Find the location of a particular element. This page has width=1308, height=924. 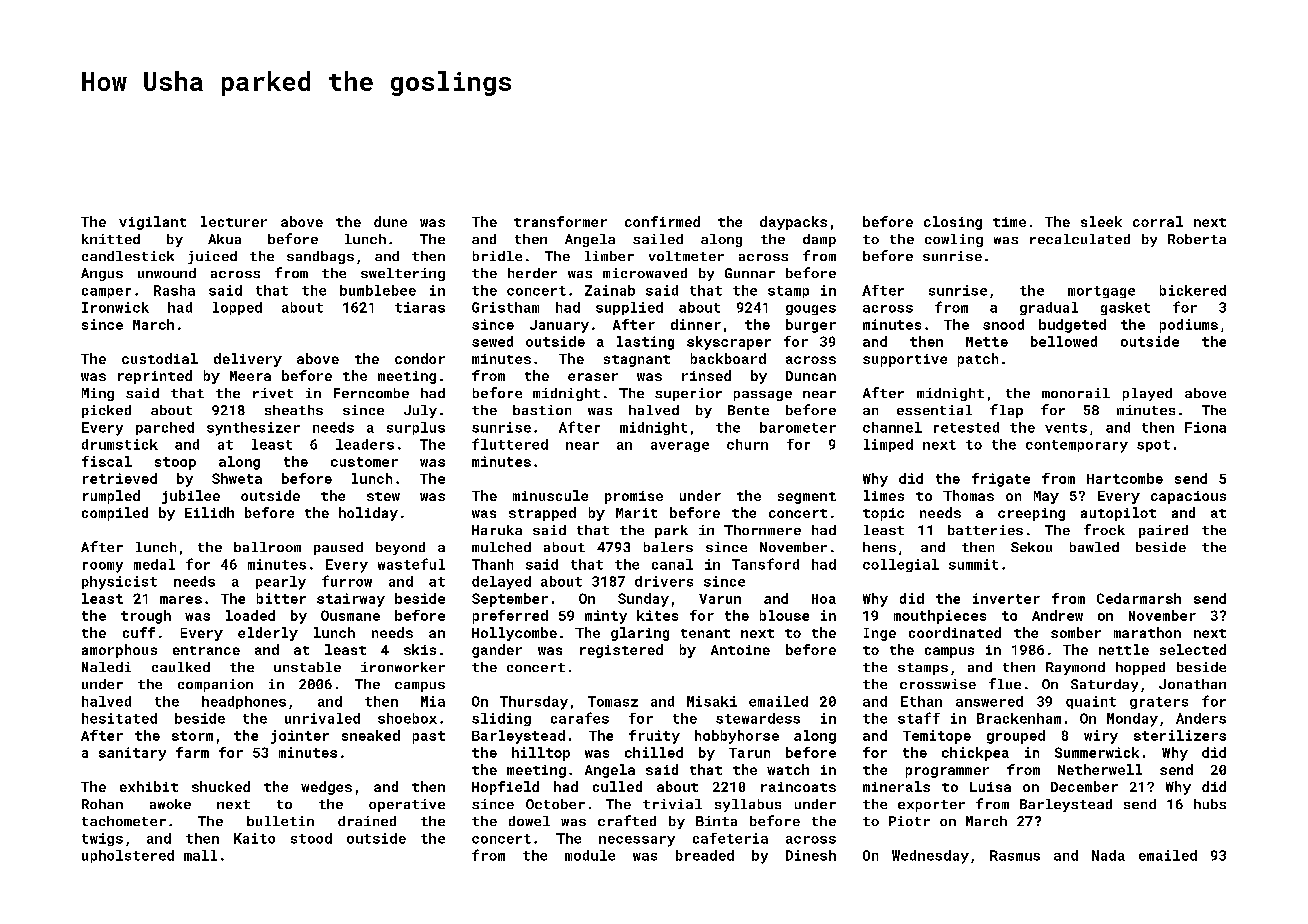

confirmed is located at coordinates (662, 221).
